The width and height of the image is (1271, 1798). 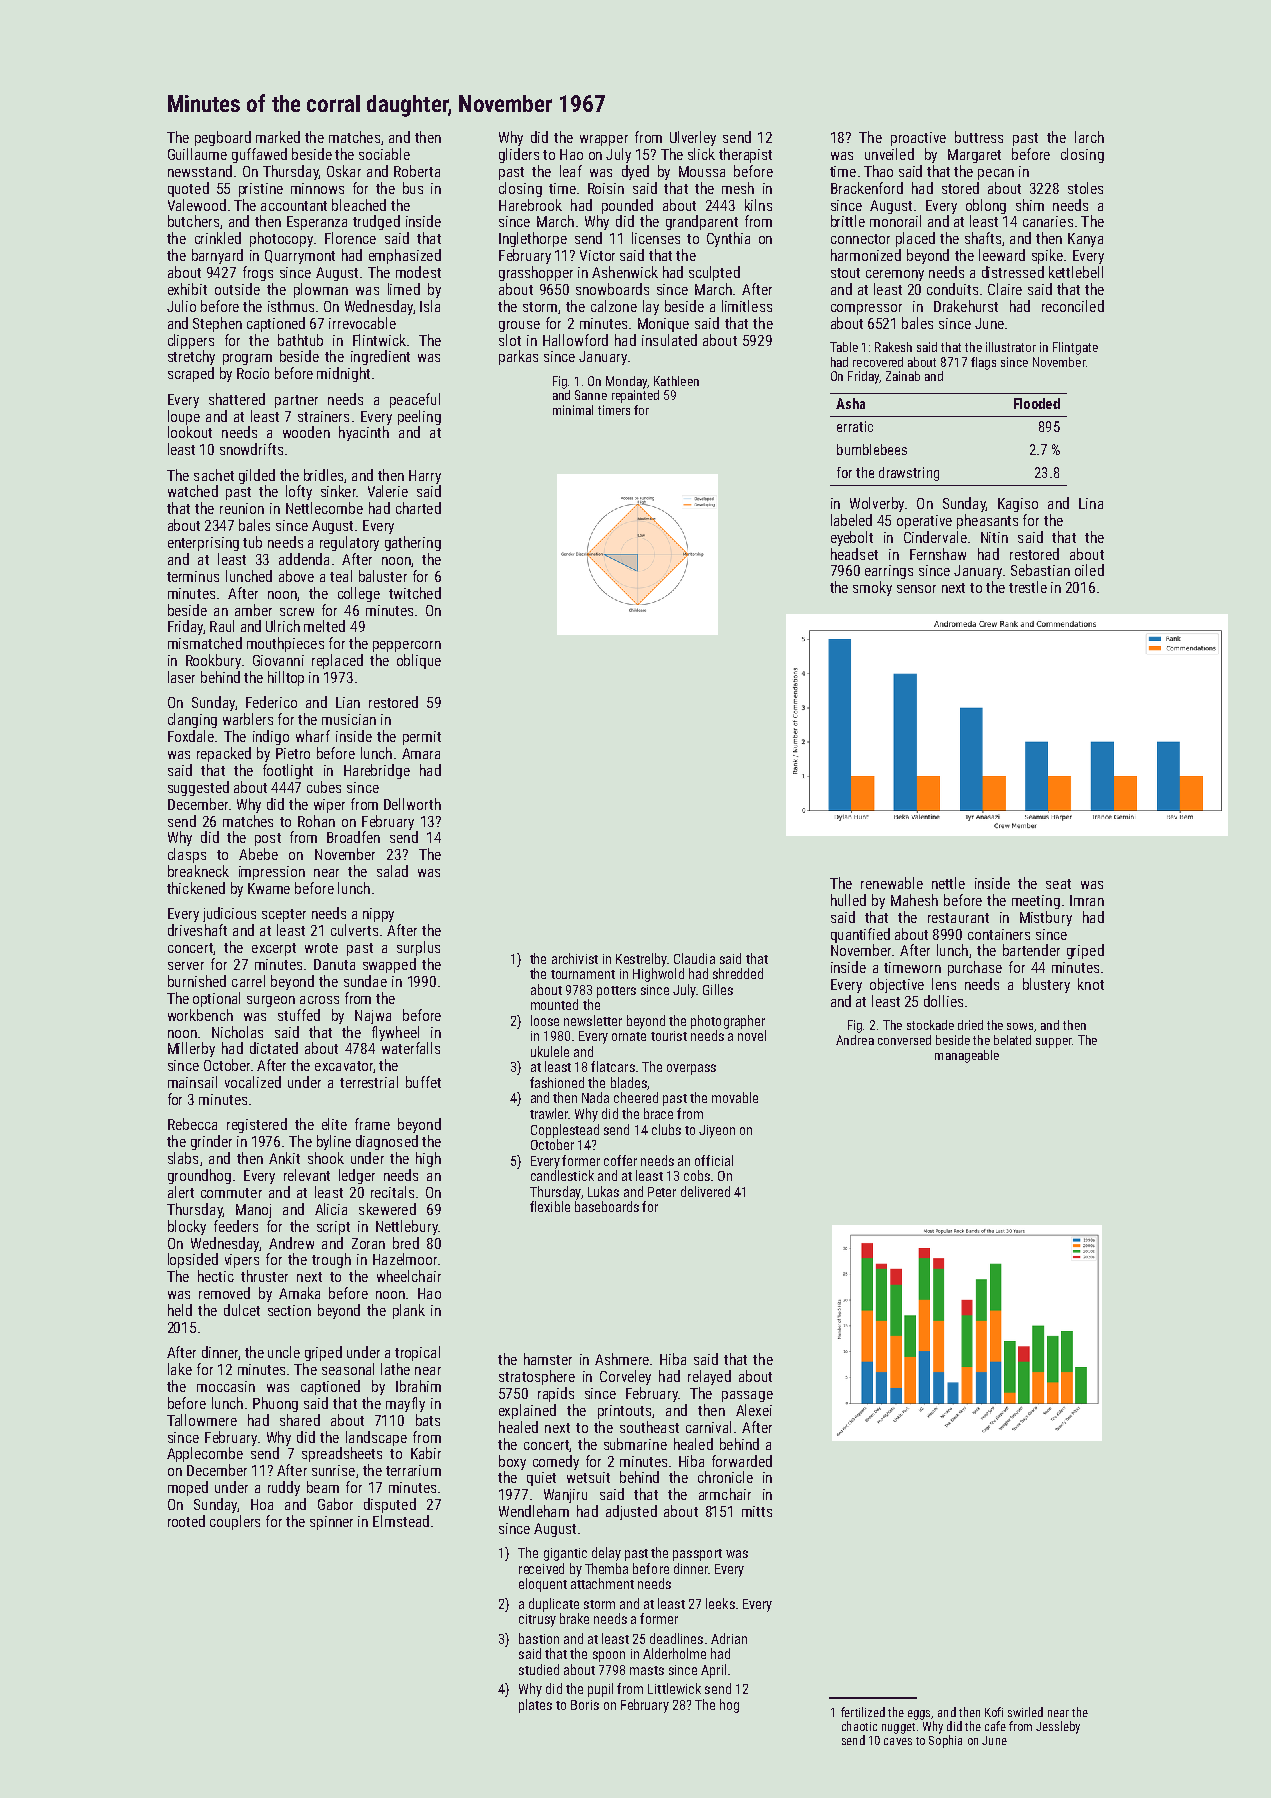 What do you see at coordinates (918, 139) in the image?
I see `proactive` at bounding box center [918, 139].
